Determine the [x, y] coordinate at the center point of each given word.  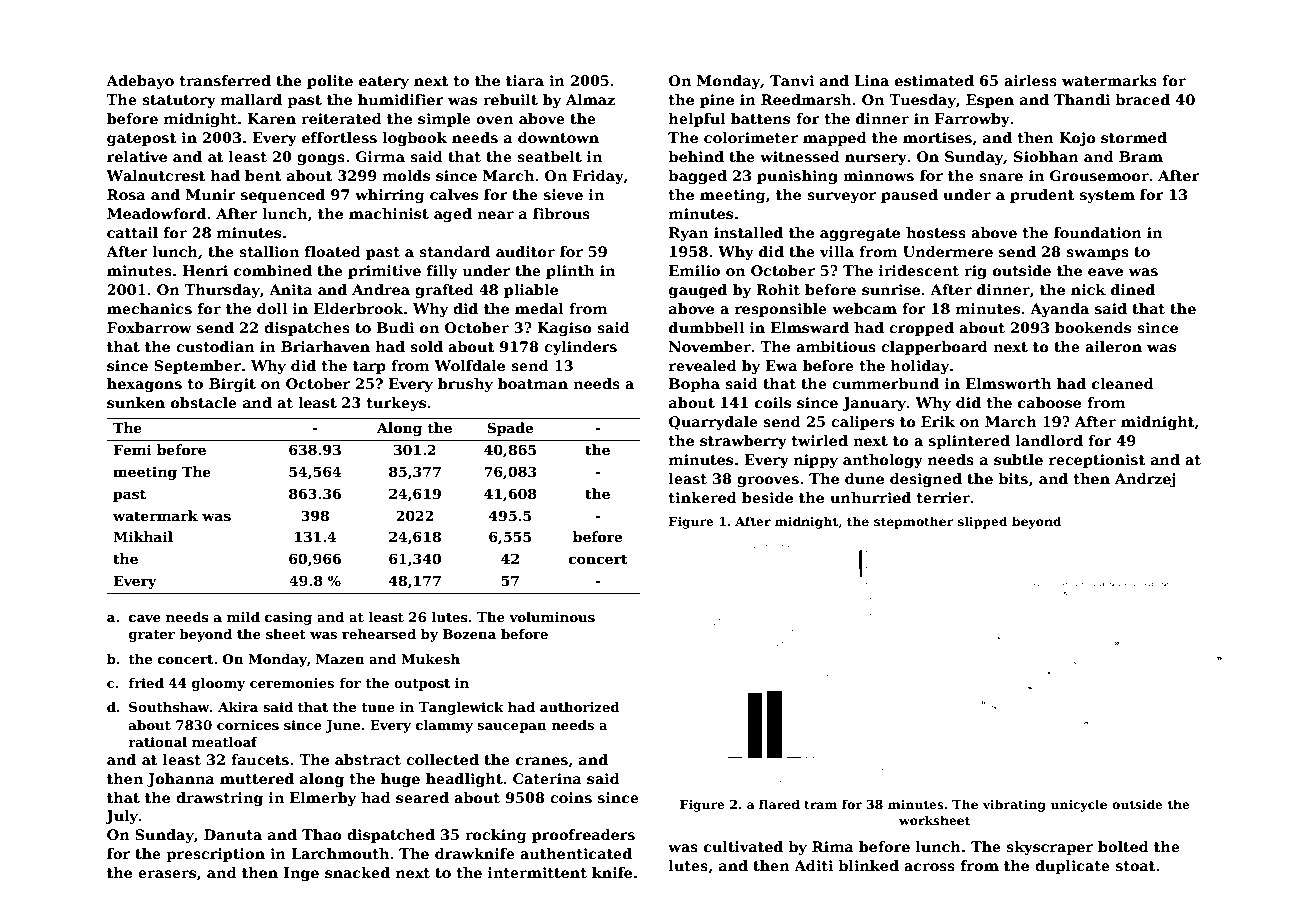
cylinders [580, 348]
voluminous [552, 617]
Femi [132, 449]
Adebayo [140, 82]
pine [717, 101]
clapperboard [934, 348]
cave [145, 618]
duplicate [1072, 867]
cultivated [743, 846]
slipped [983, 522]
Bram [1141, 156]
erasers [167, 874]
